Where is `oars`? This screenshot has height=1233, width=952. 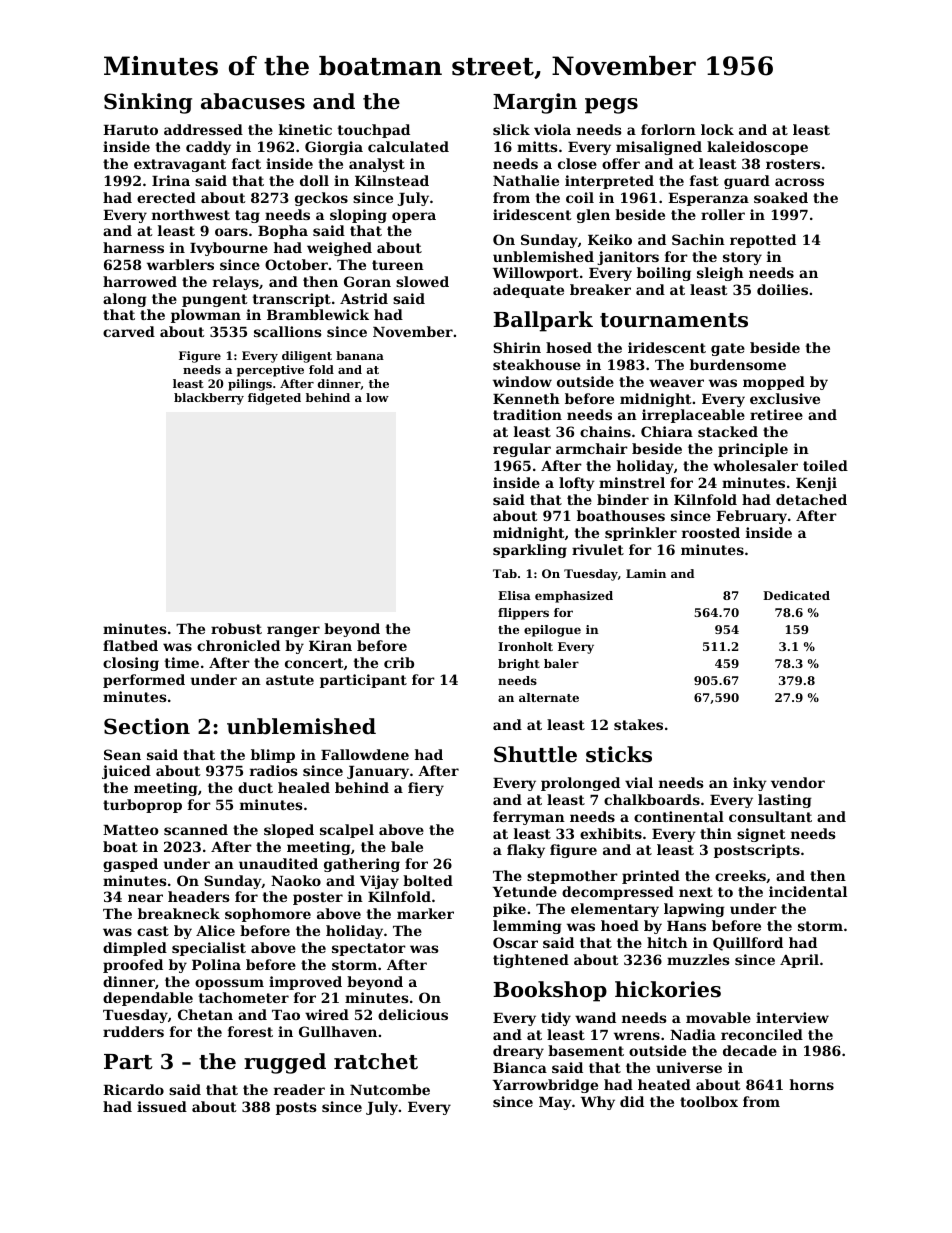 oars is located at coordinates (231, 232).
